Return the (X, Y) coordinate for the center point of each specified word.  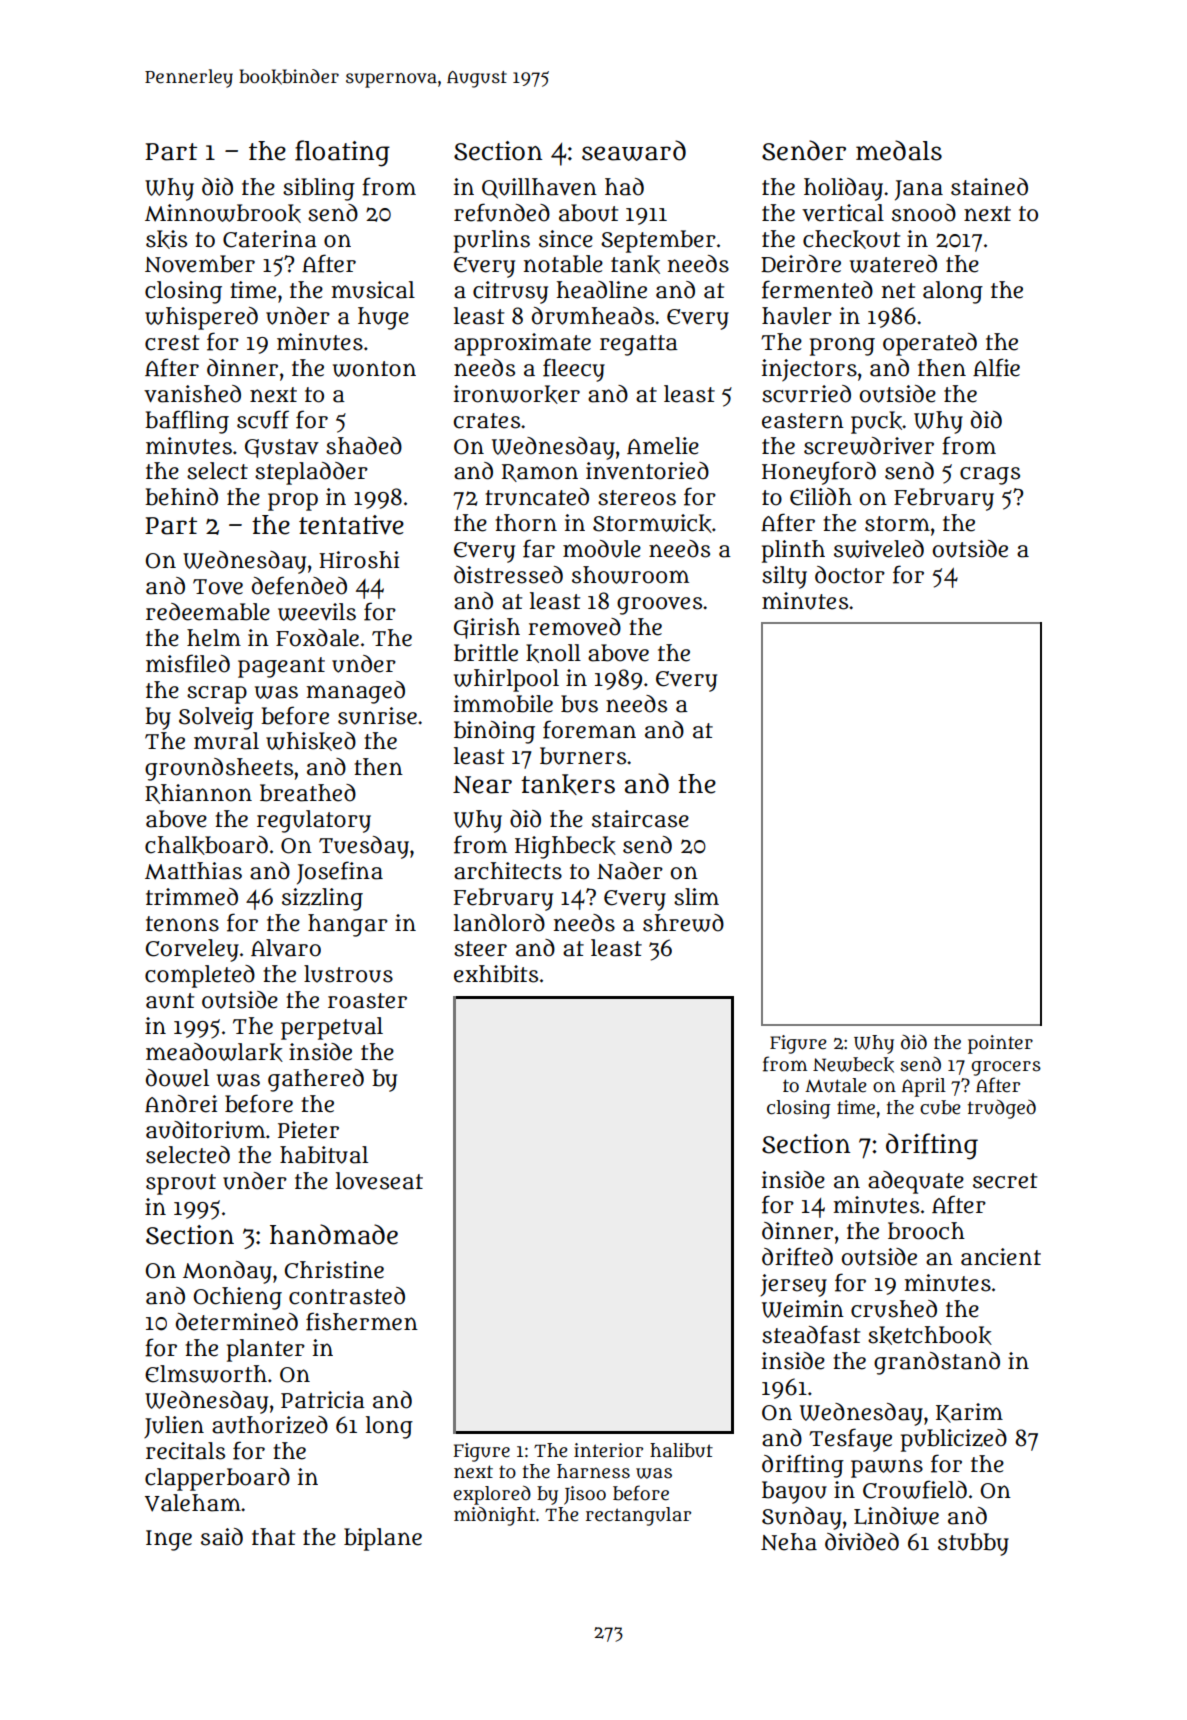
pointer (1000, 1044)
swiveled (879, 549)
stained (989, 187)
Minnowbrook (223, 213)
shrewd (683, 923)
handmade (334, 1234)
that (273, 1537)
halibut (681, 1450)
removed (574, 627)
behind (181, 497)
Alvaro (286, 948)
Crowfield (915, 1489)
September (658, 241)
